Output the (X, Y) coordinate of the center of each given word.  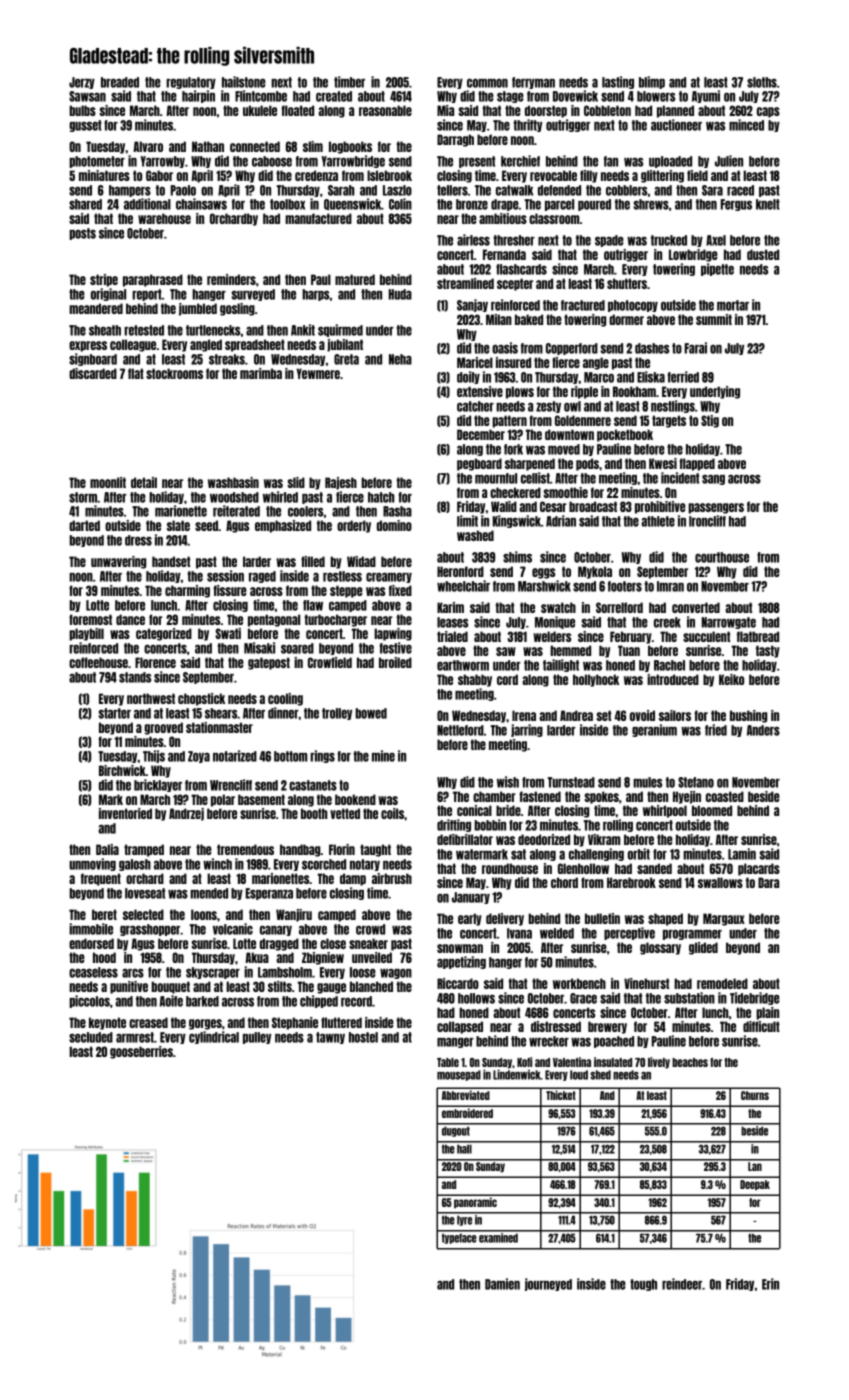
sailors (675, 715)
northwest (151, 698)
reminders (231, 279)
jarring (527, 730)
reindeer (682, 1284)
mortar (733, 305)
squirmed (340, 330)
